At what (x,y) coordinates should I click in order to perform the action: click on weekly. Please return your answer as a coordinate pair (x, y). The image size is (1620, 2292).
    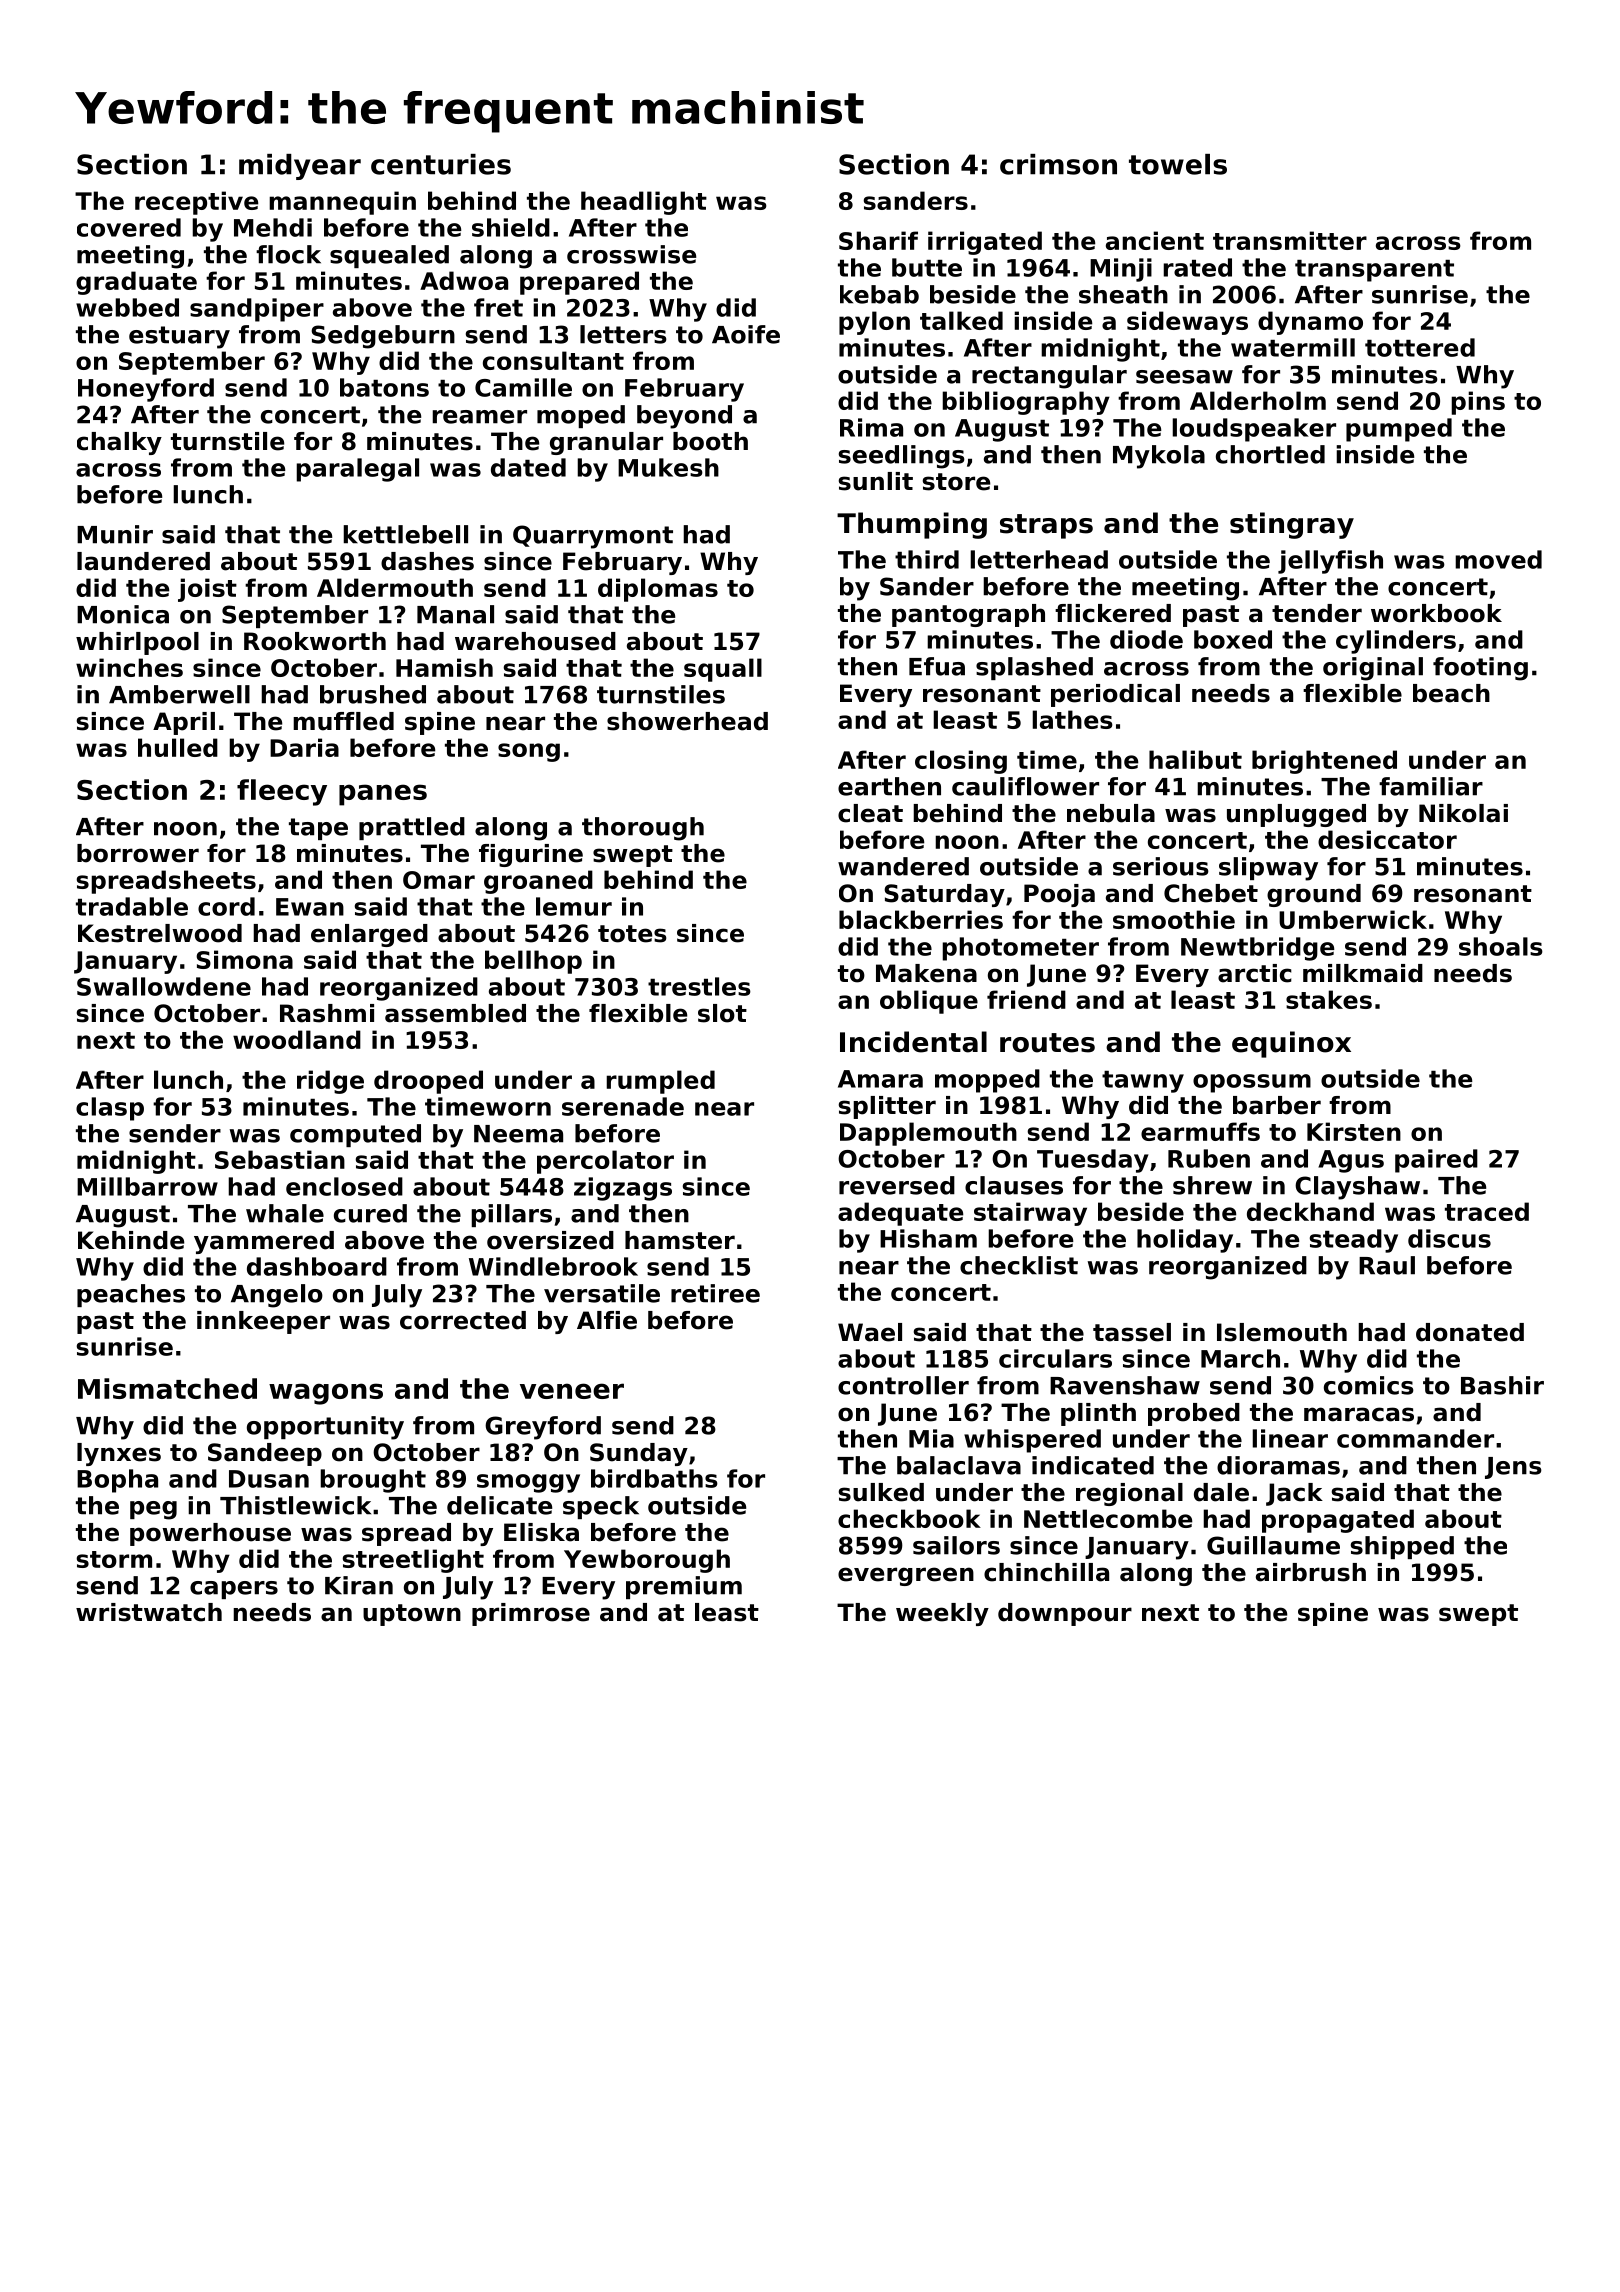
    Looking at the image, I should click on (942, 1614).
